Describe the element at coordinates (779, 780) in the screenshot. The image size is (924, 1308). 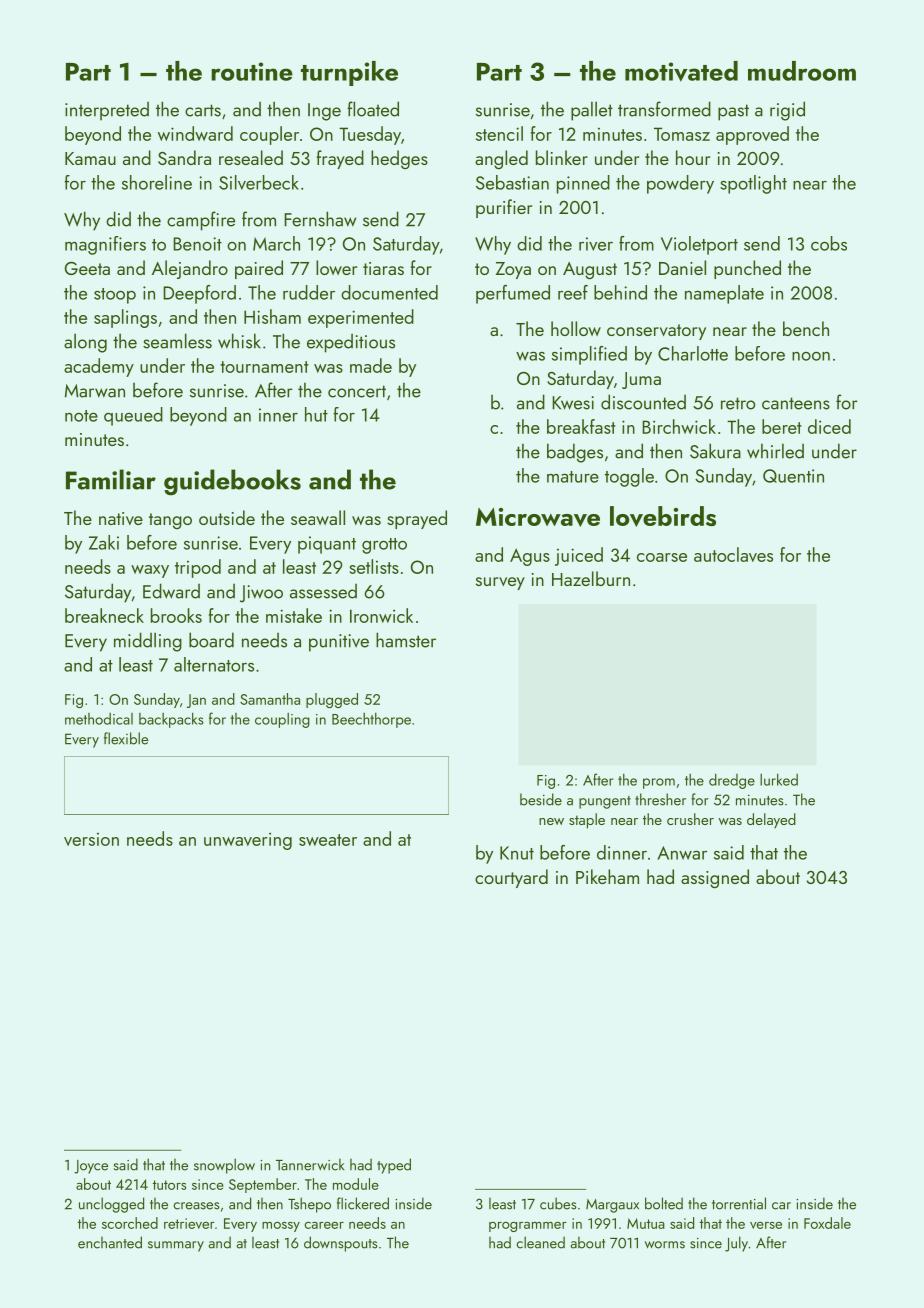
I see `lurked` at that location.
